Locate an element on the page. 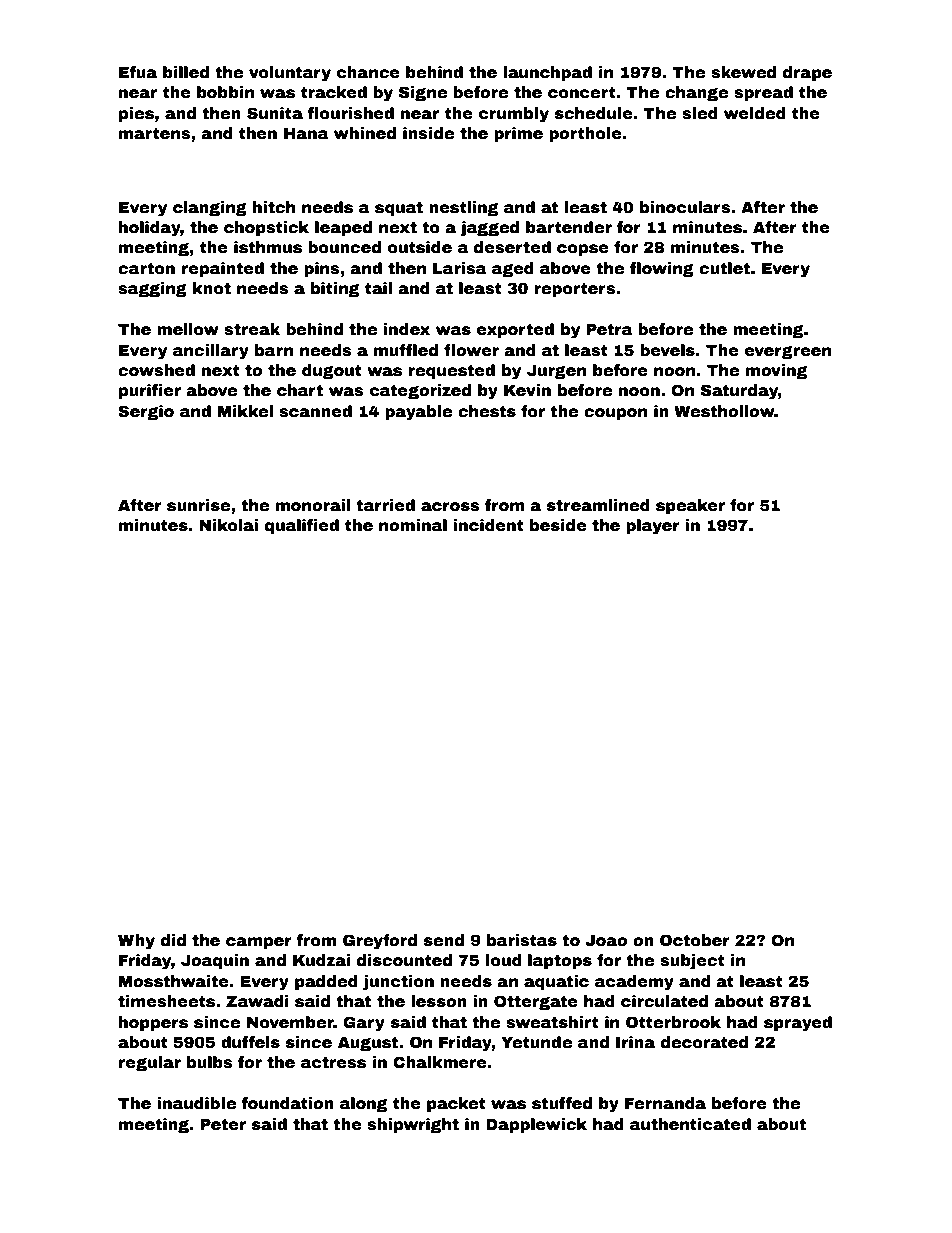 This document has height=1233, width=952. incident is located at coordinates (488, 525).
